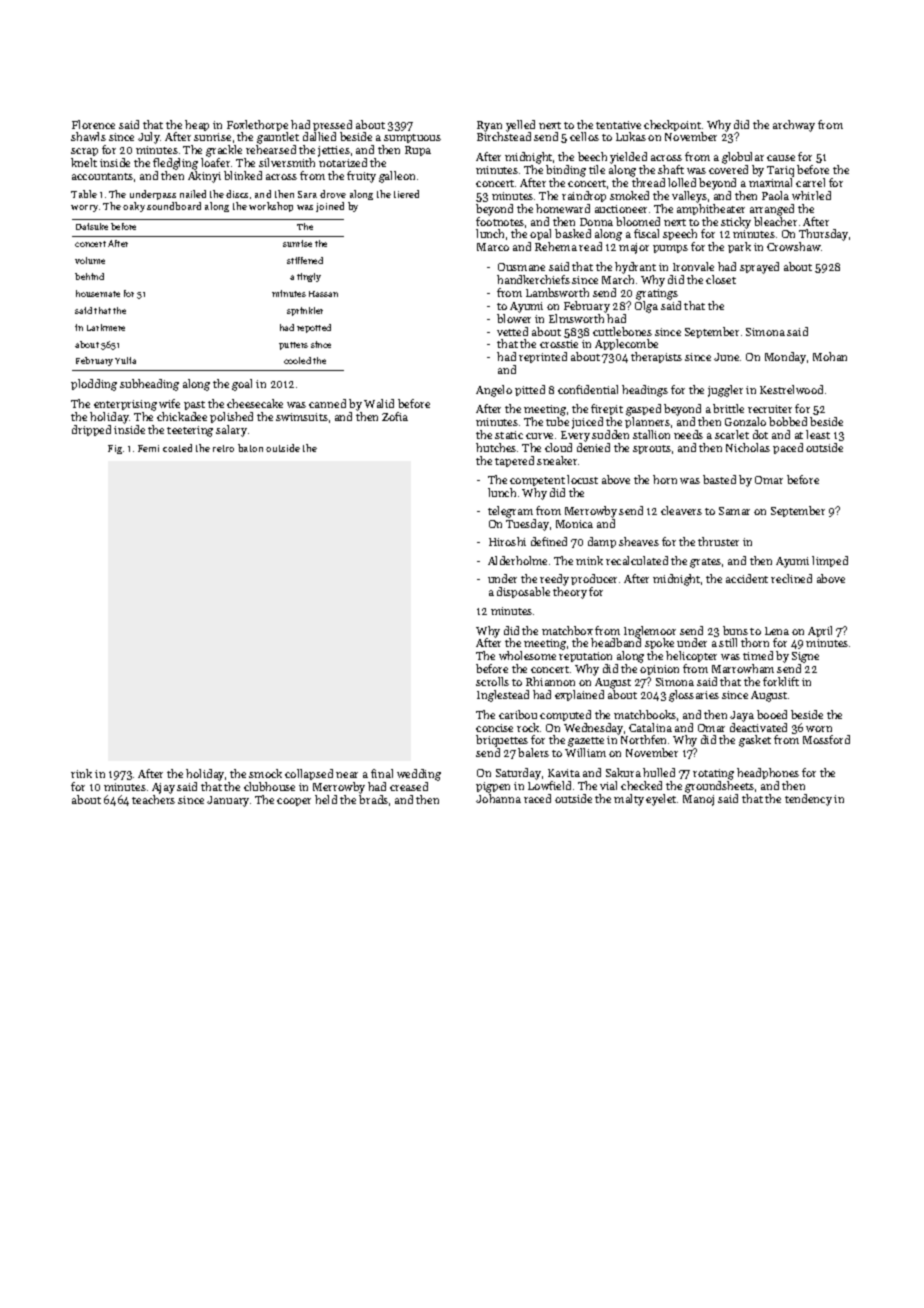  Describe the element at coordinates (175, 164) in the screenshot. I see `fledgling` at that location.
